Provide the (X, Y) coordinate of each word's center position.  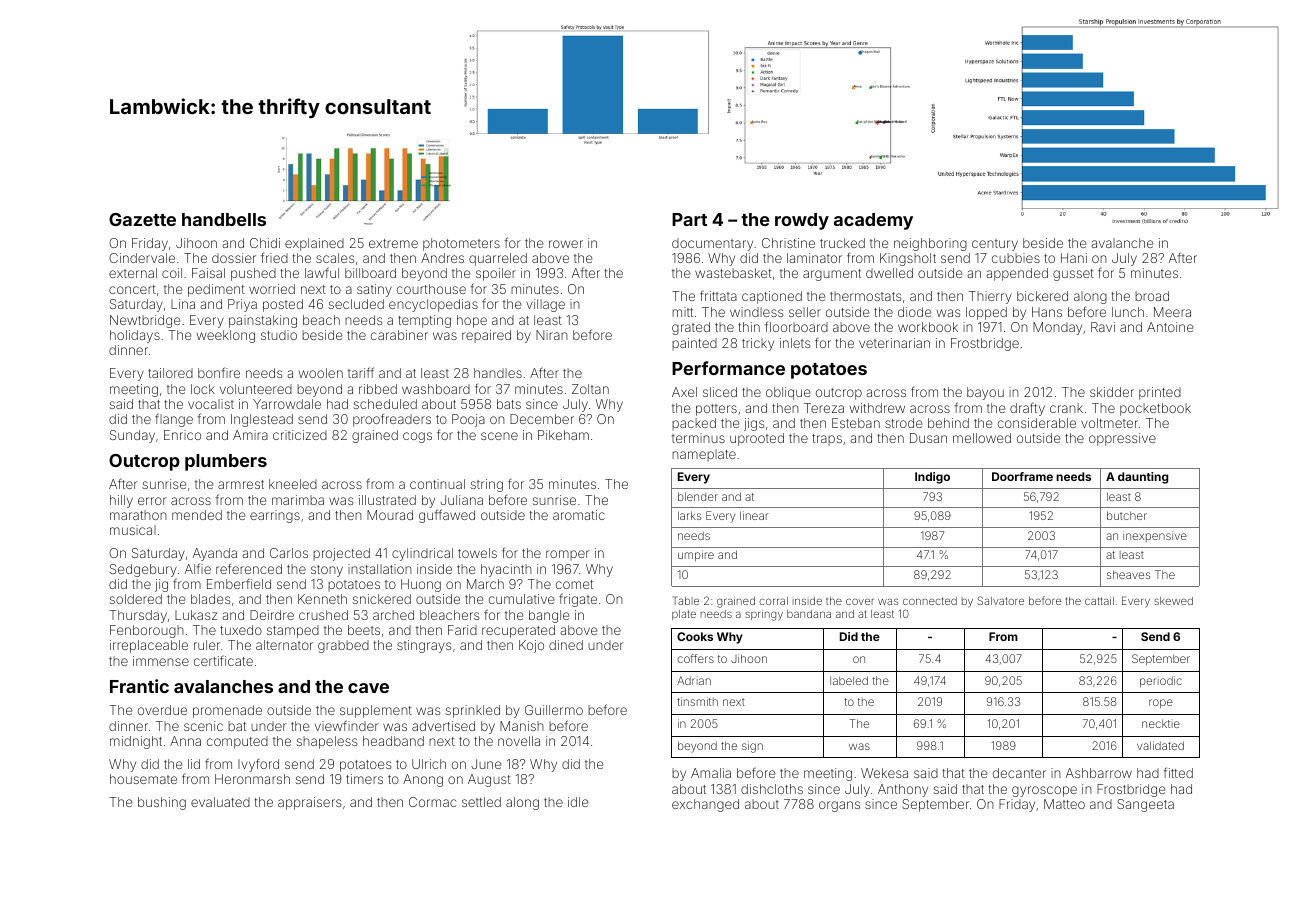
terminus (698, 438)
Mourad (390, 515)
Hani (1074, 258)
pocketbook (1155, 409)
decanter (1019, 773)
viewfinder (347, 725)
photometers (461, 244)
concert (132, 289)
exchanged (705, 805)
